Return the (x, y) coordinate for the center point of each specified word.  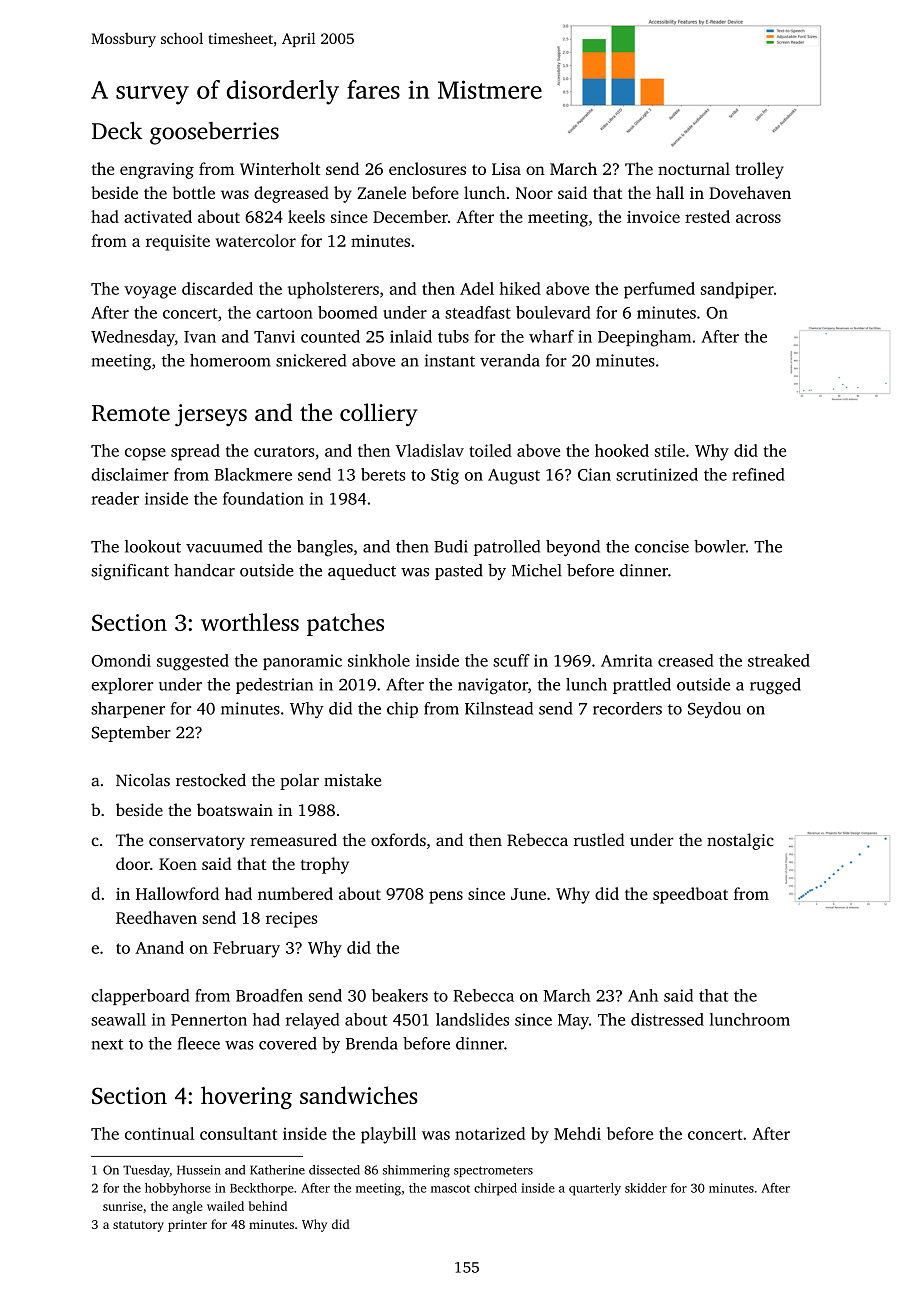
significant (130, 572)
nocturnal (694, 168)
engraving (157, 171)
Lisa (506, 169)
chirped (495, 1189)
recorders (627, 708)
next (107, 1044)
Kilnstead (499, 708)
